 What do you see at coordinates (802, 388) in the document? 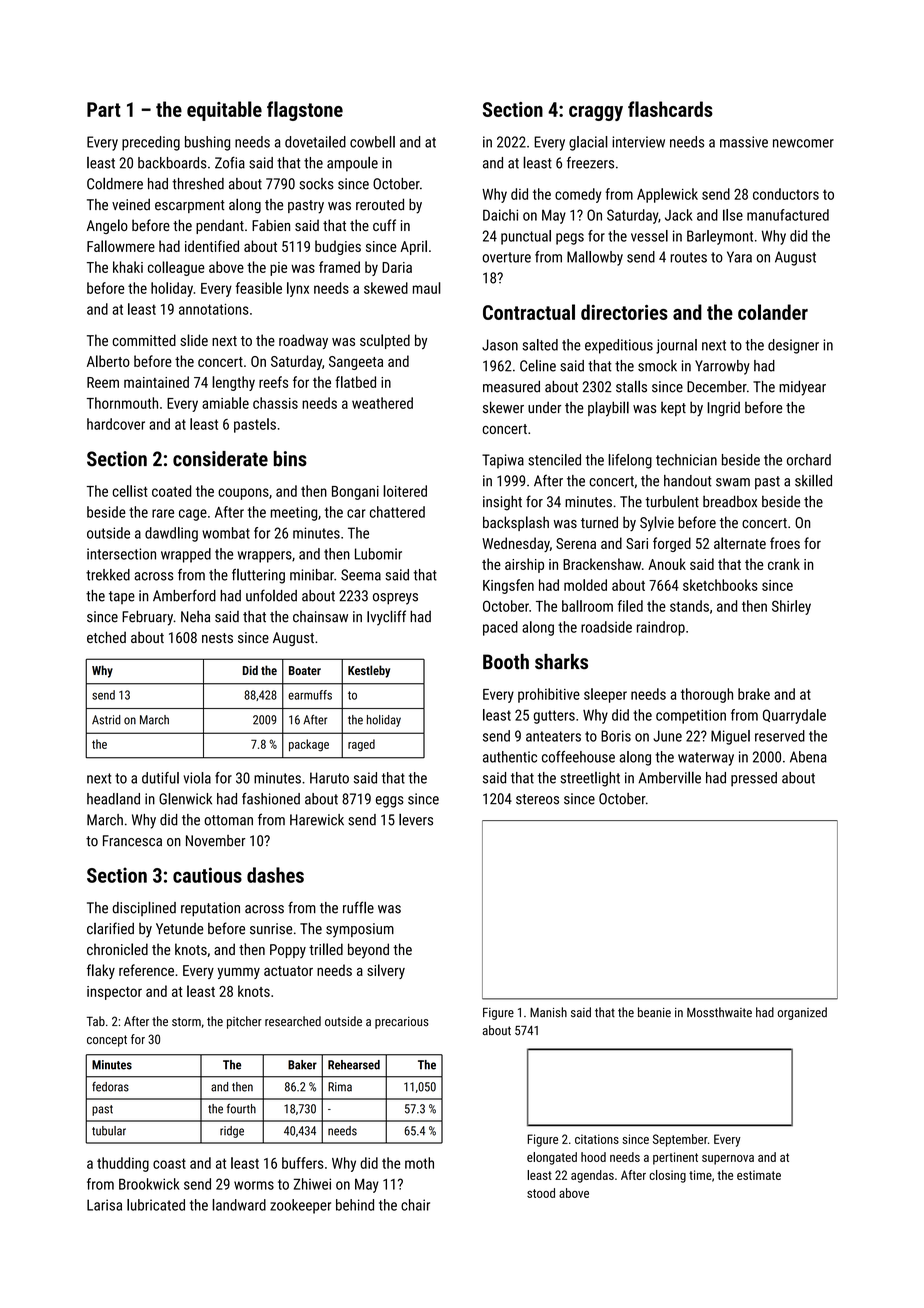
I see `midyear` at bounding box center [802, 388].
